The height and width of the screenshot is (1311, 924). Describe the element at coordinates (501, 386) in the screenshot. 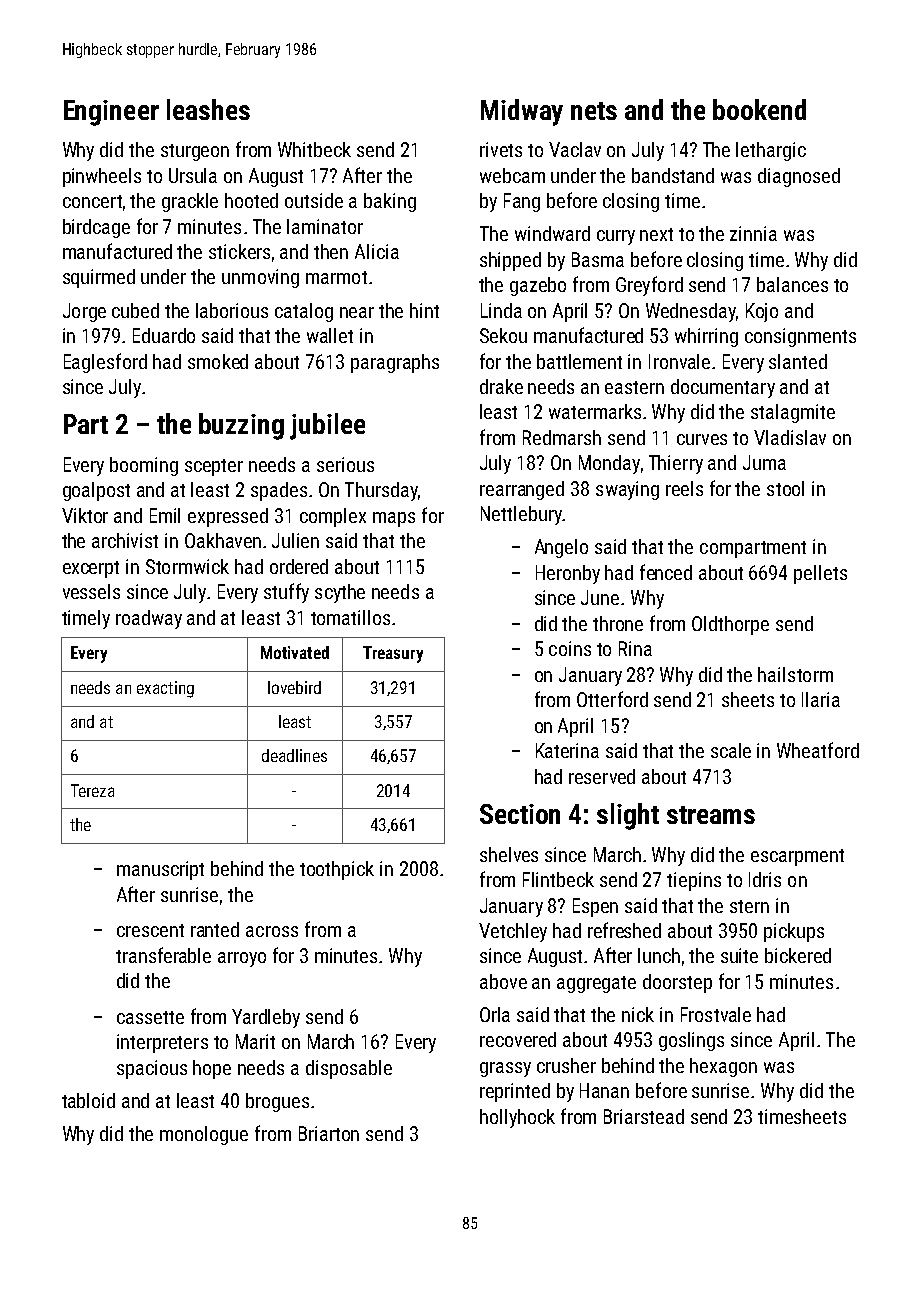

I see `drake` at that location.
